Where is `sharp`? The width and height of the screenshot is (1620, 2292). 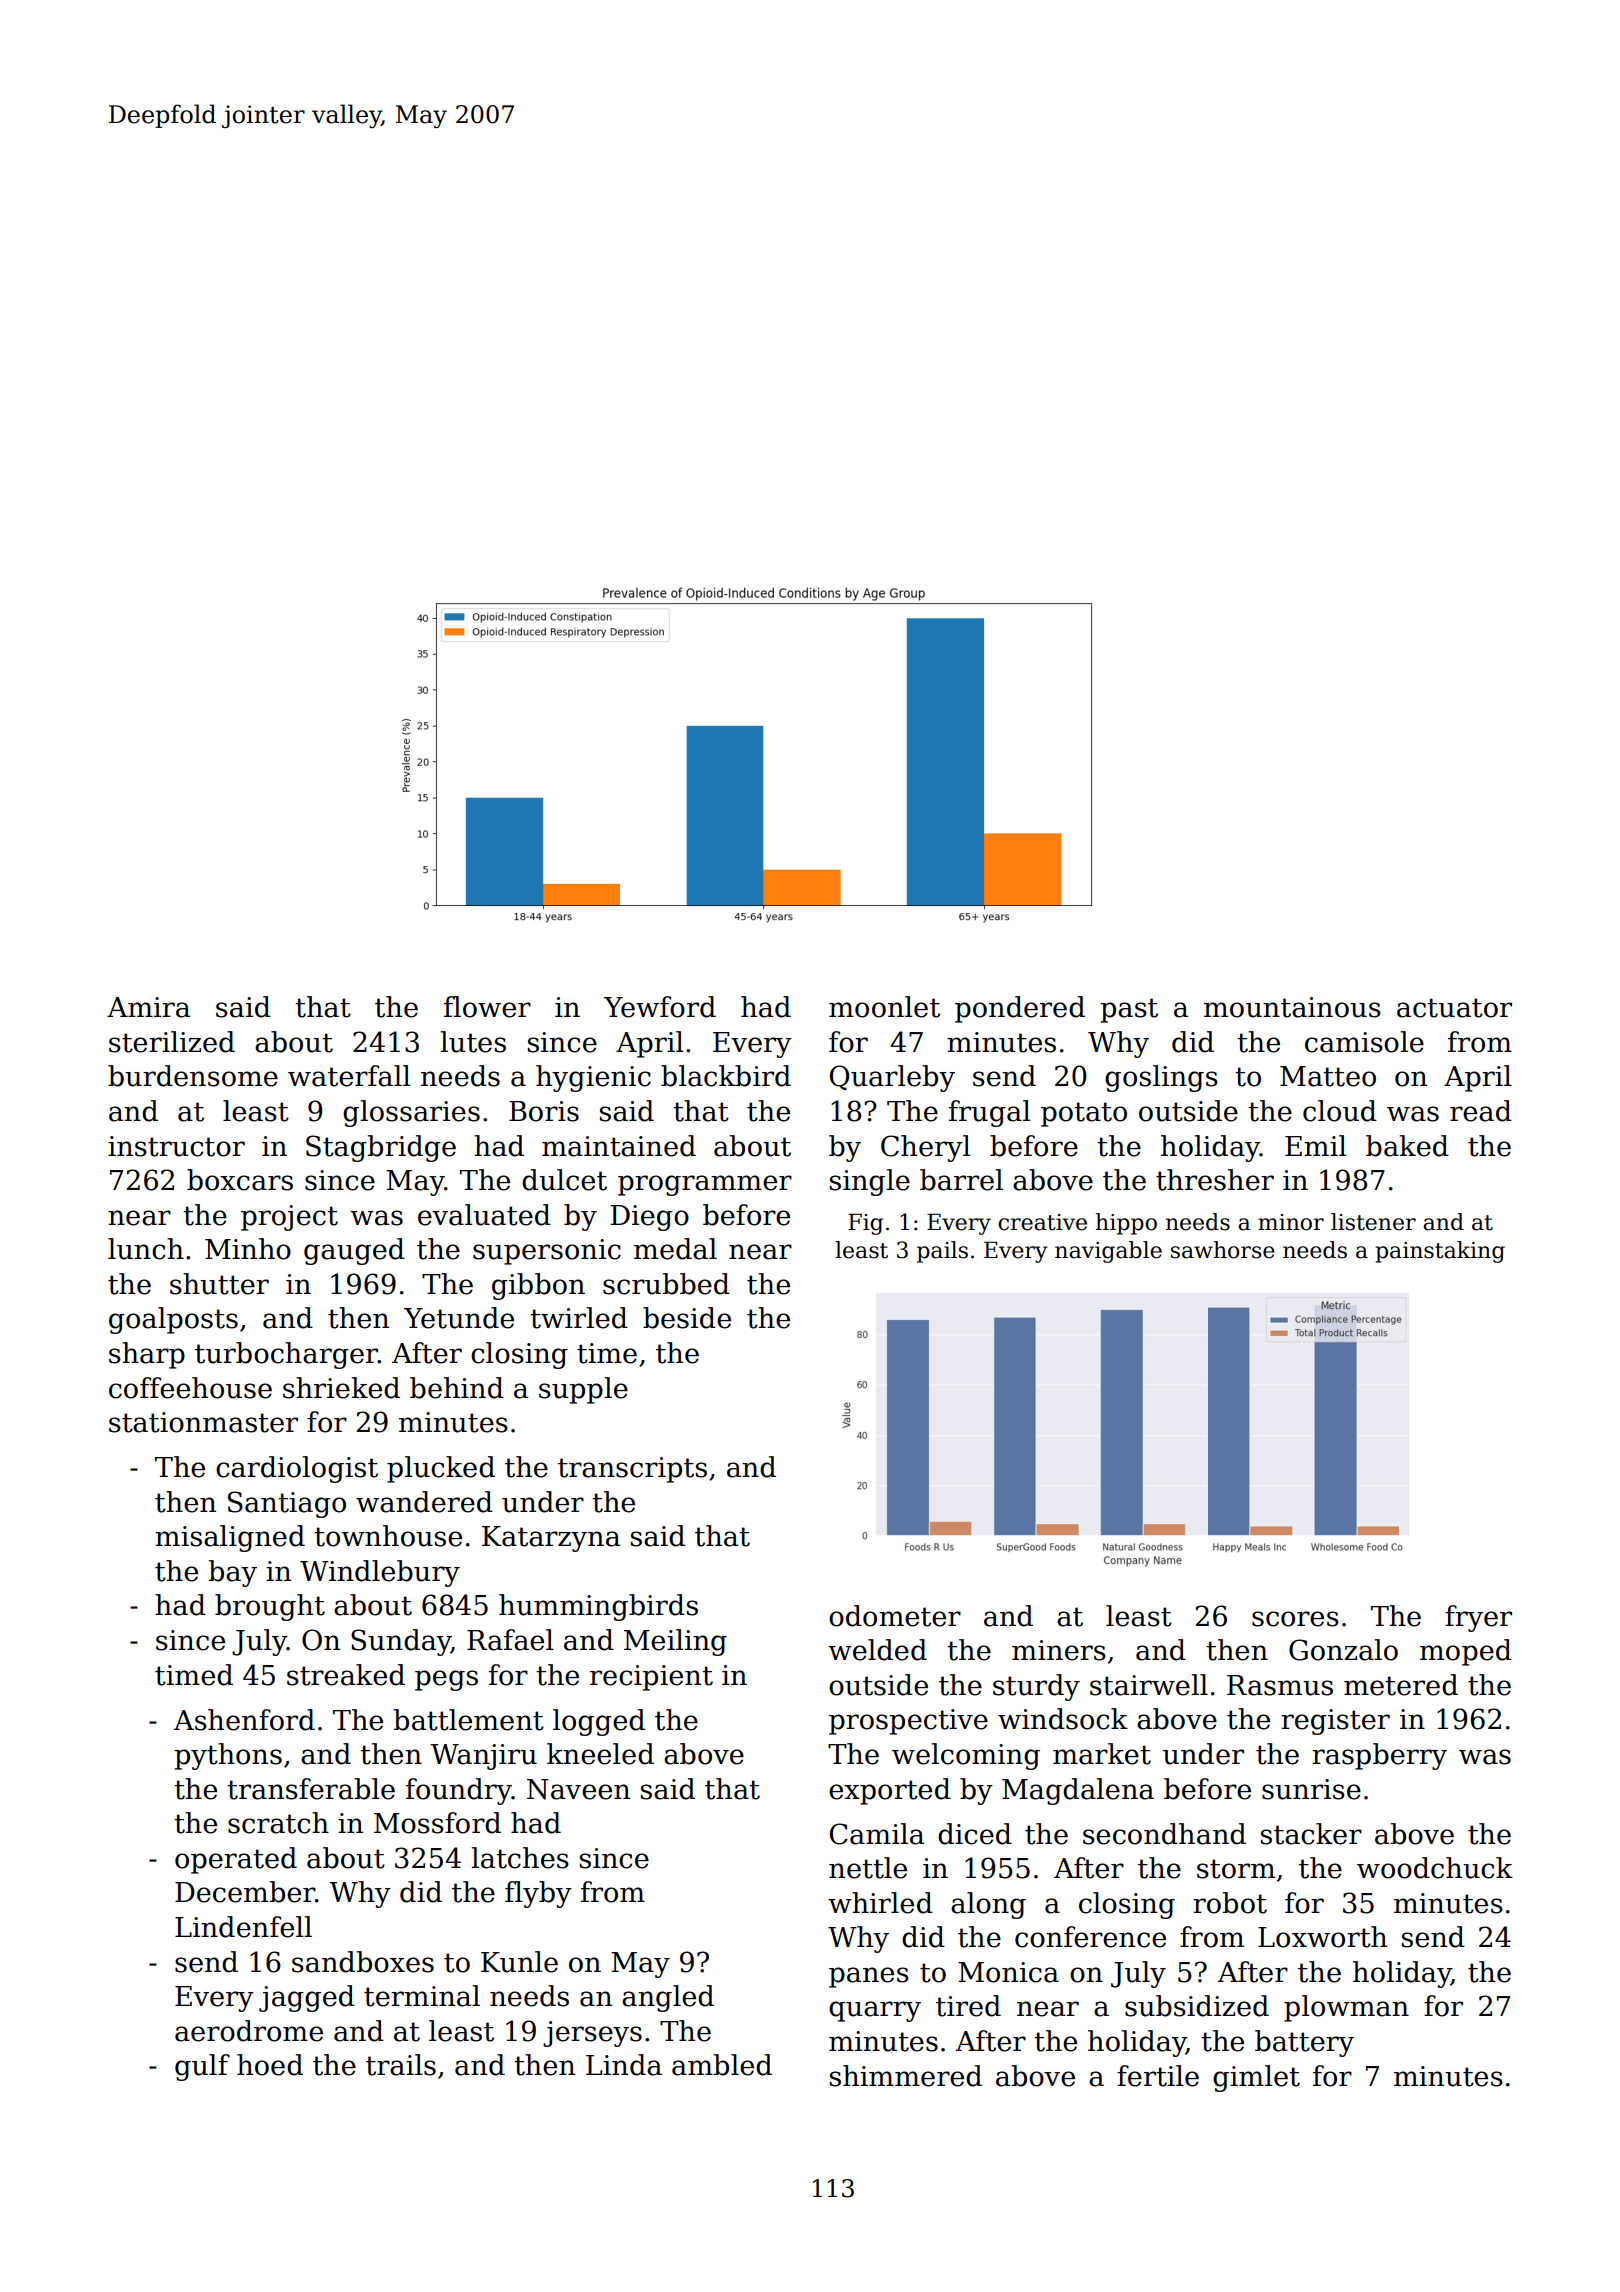 sharp is located at coordinates (147, 1355).
